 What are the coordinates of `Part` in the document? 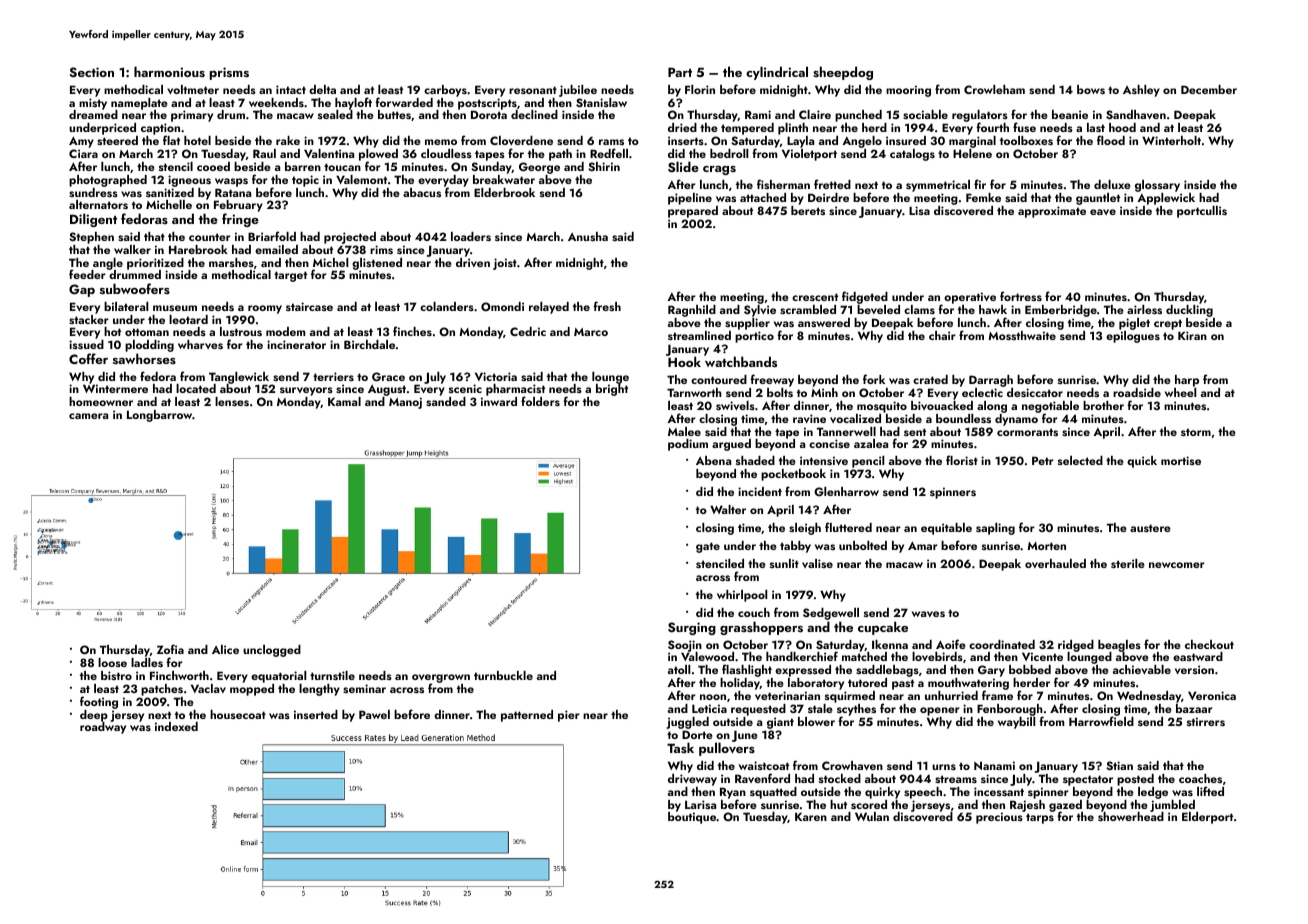 It's located at (680, 72).
